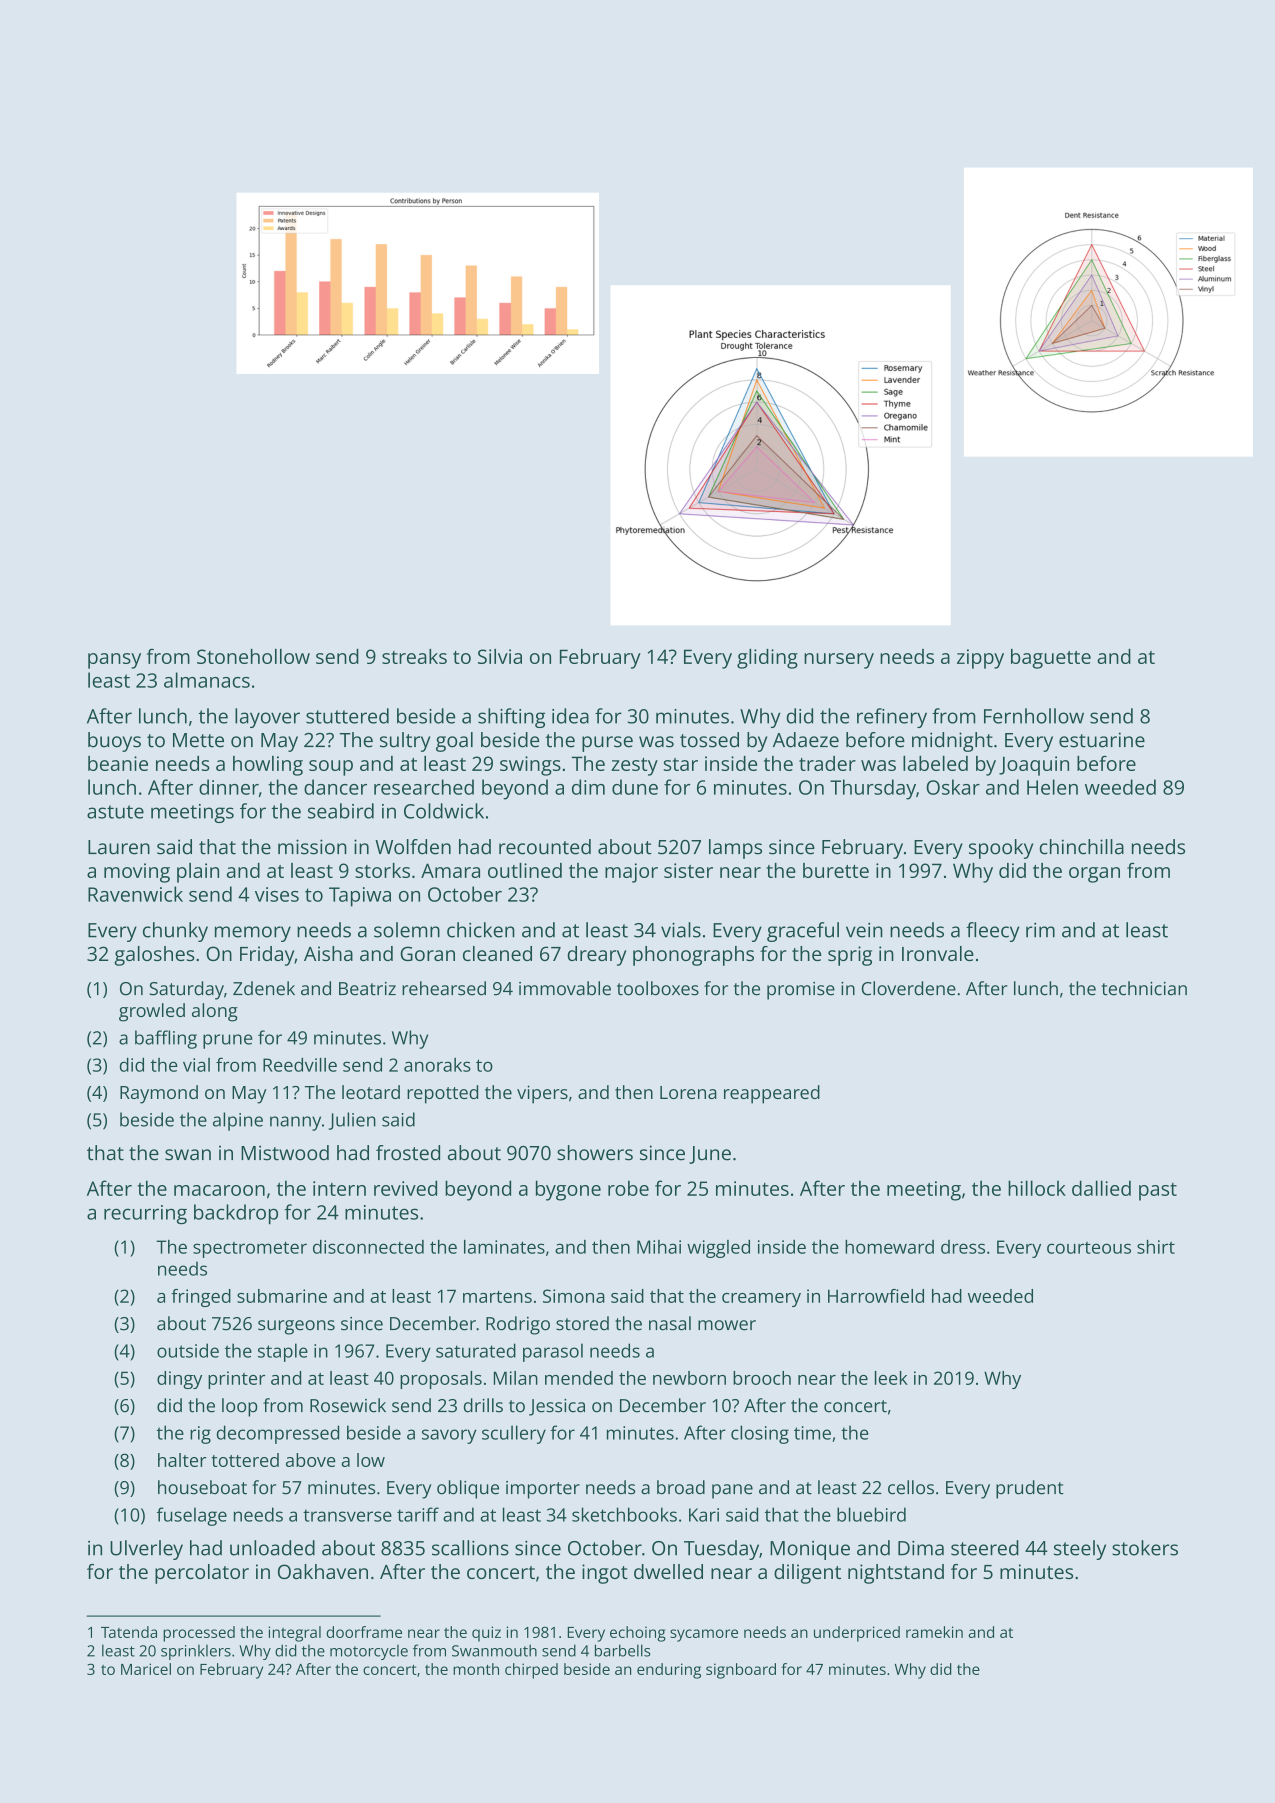 This screenshot has width=1275, height=1803. What do you see at coordinates (418, 1514) in the screenshot?
I see `tariff` at bounding box center [418, 1514].
